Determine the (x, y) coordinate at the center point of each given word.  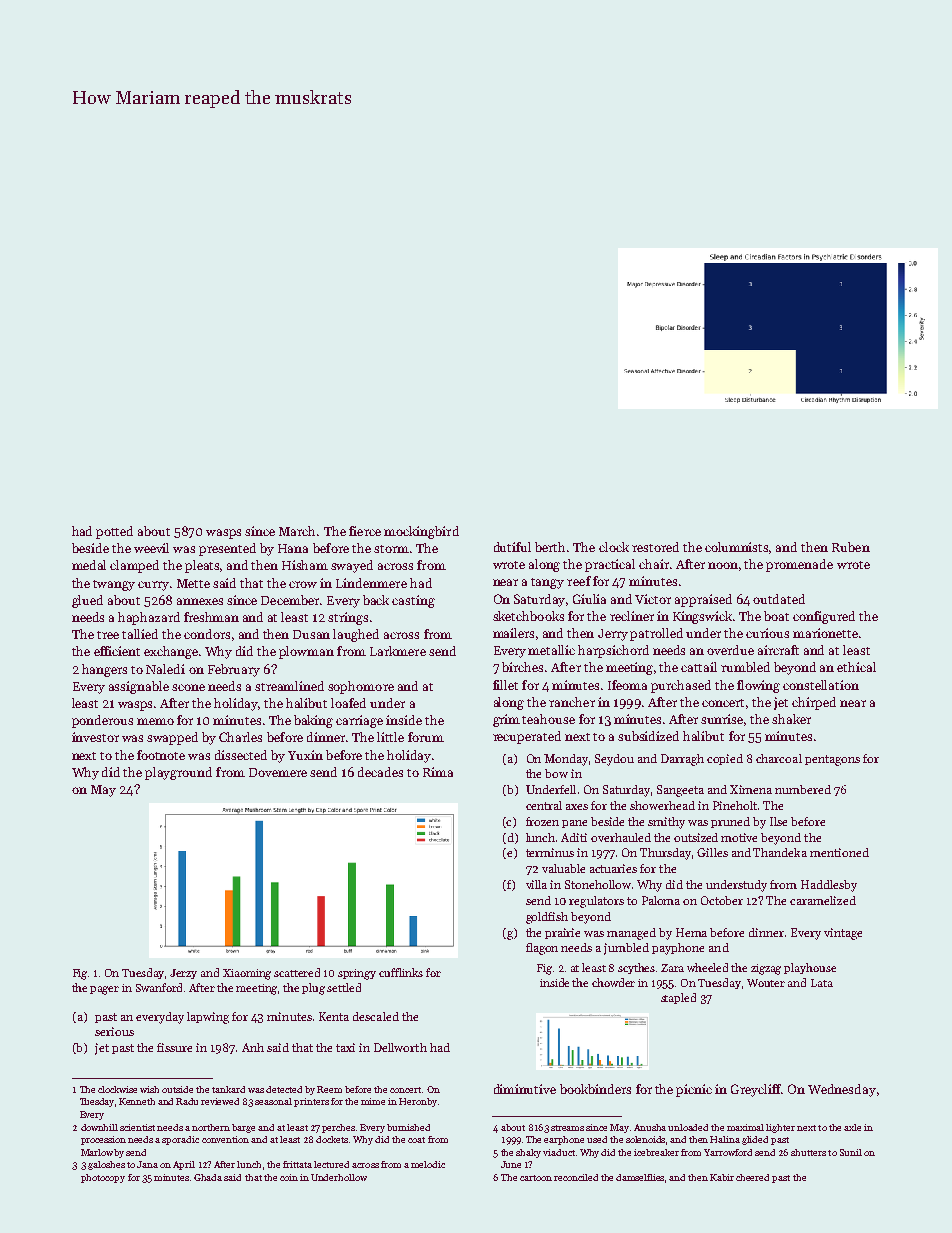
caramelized (823, 900)
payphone (678, 949)
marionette (825, 633)
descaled (376, 1016)
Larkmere (398, 651)
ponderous (102, 721)
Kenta (334, 1016)
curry (153, 586)
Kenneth (137, 1101)
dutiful (512, 547)
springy (357, 974)
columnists (736, 547)
